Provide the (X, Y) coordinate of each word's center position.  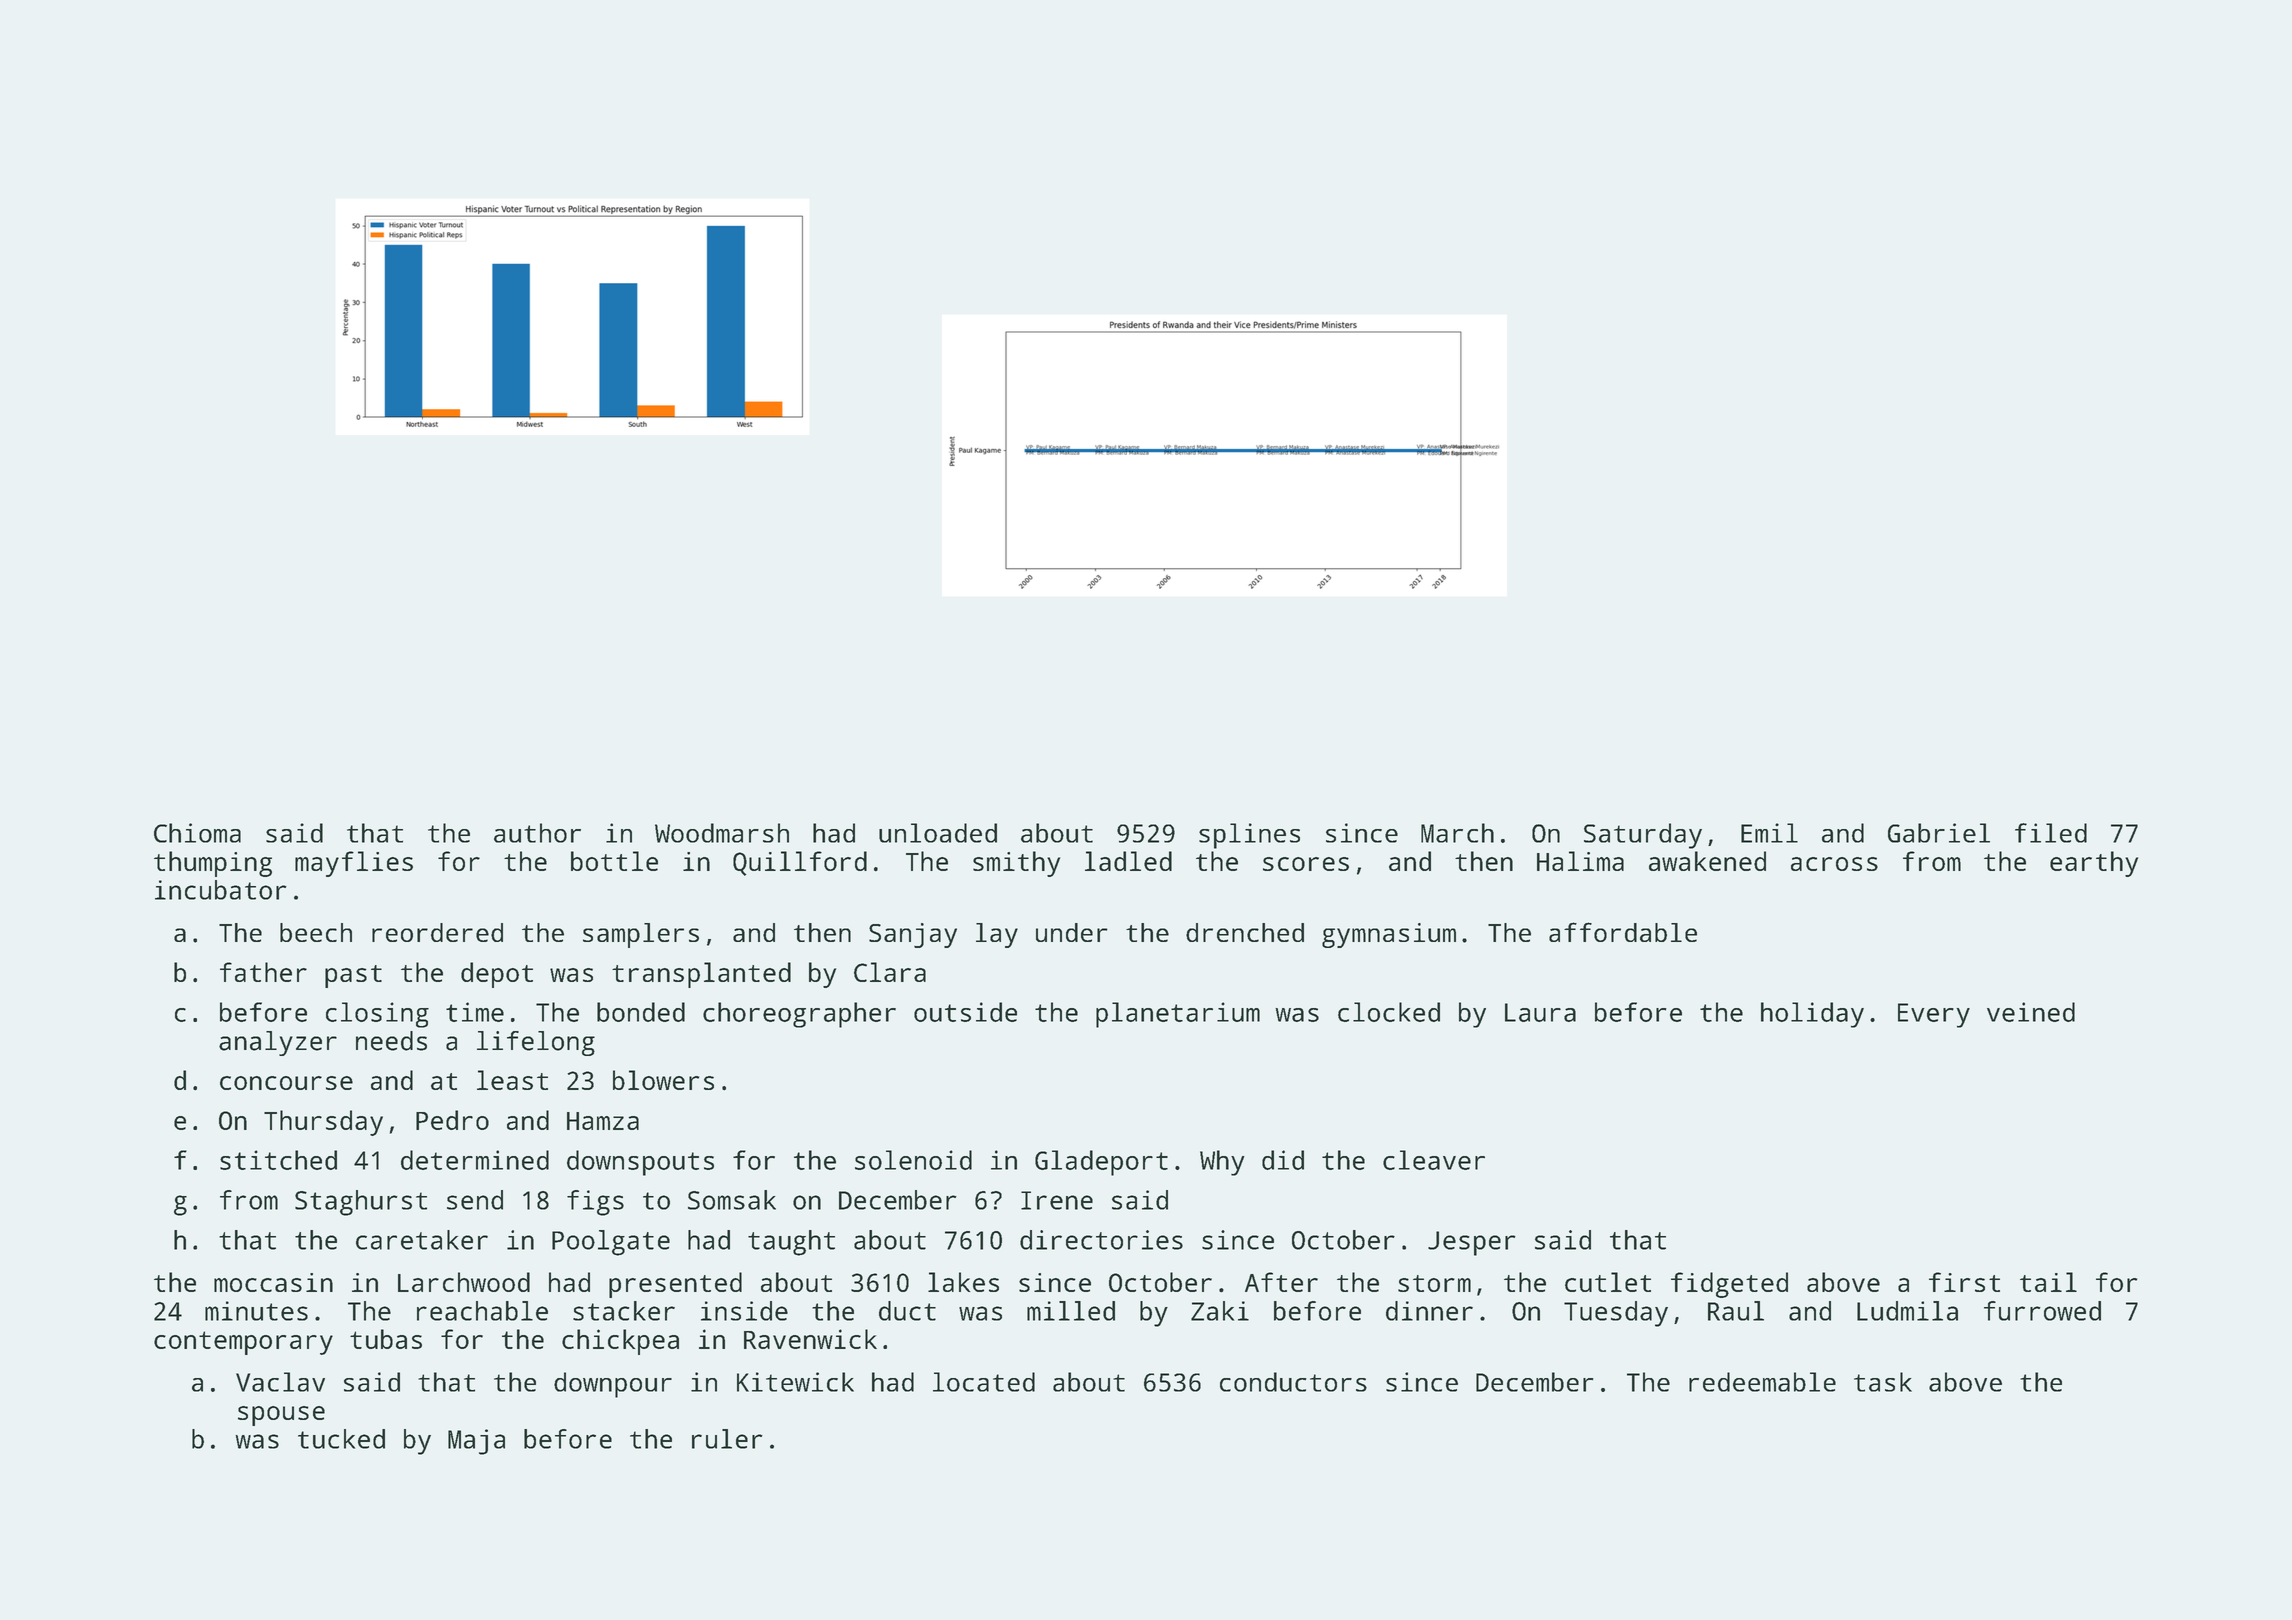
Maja (476, 1442)
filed (2051, 833)
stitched (278, 1160)
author (537, 833)
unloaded (938, 833)
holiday (1812, 1015)
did (1283, 1160)
